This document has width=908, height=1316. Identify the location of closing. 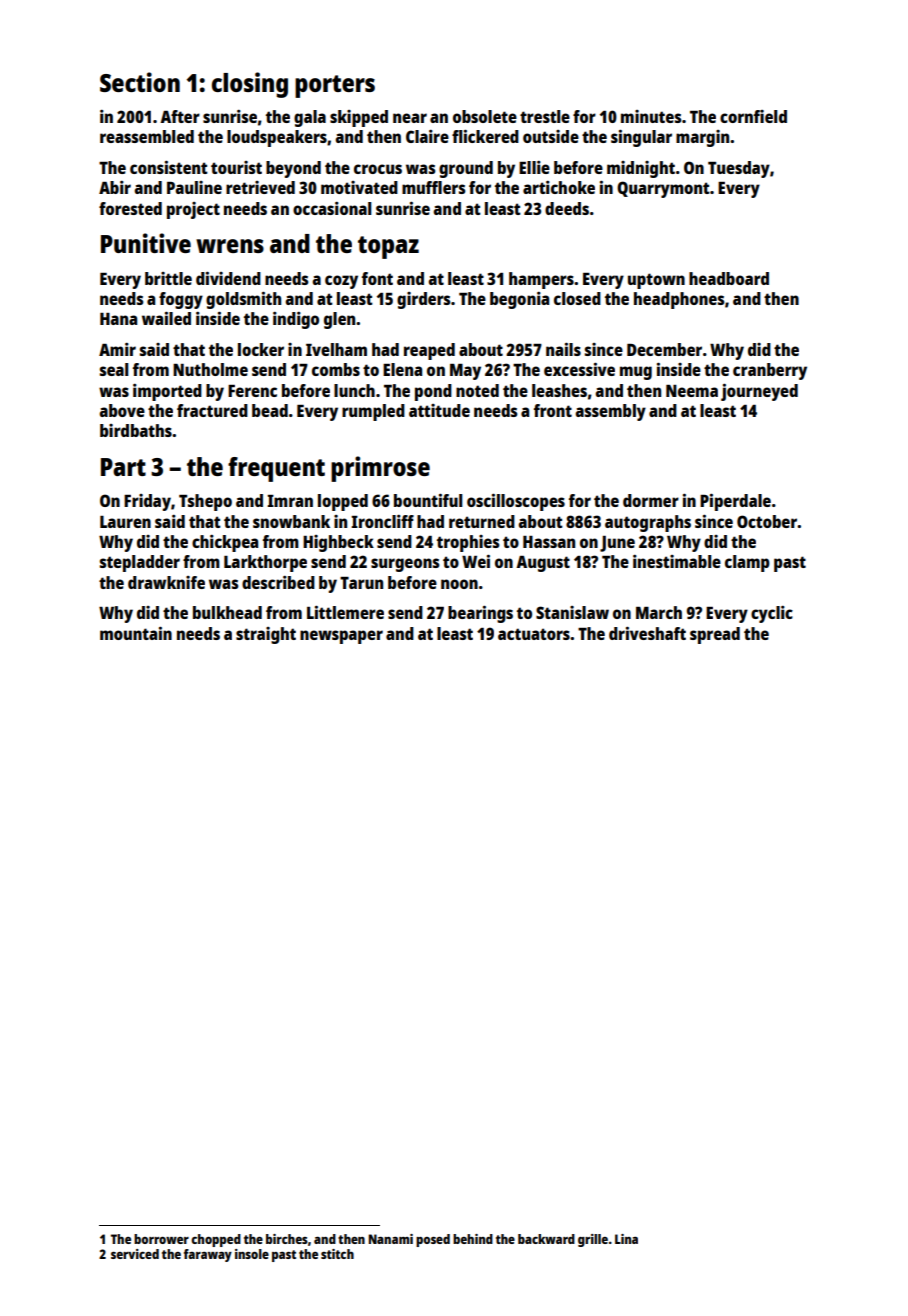
(250, 85).
